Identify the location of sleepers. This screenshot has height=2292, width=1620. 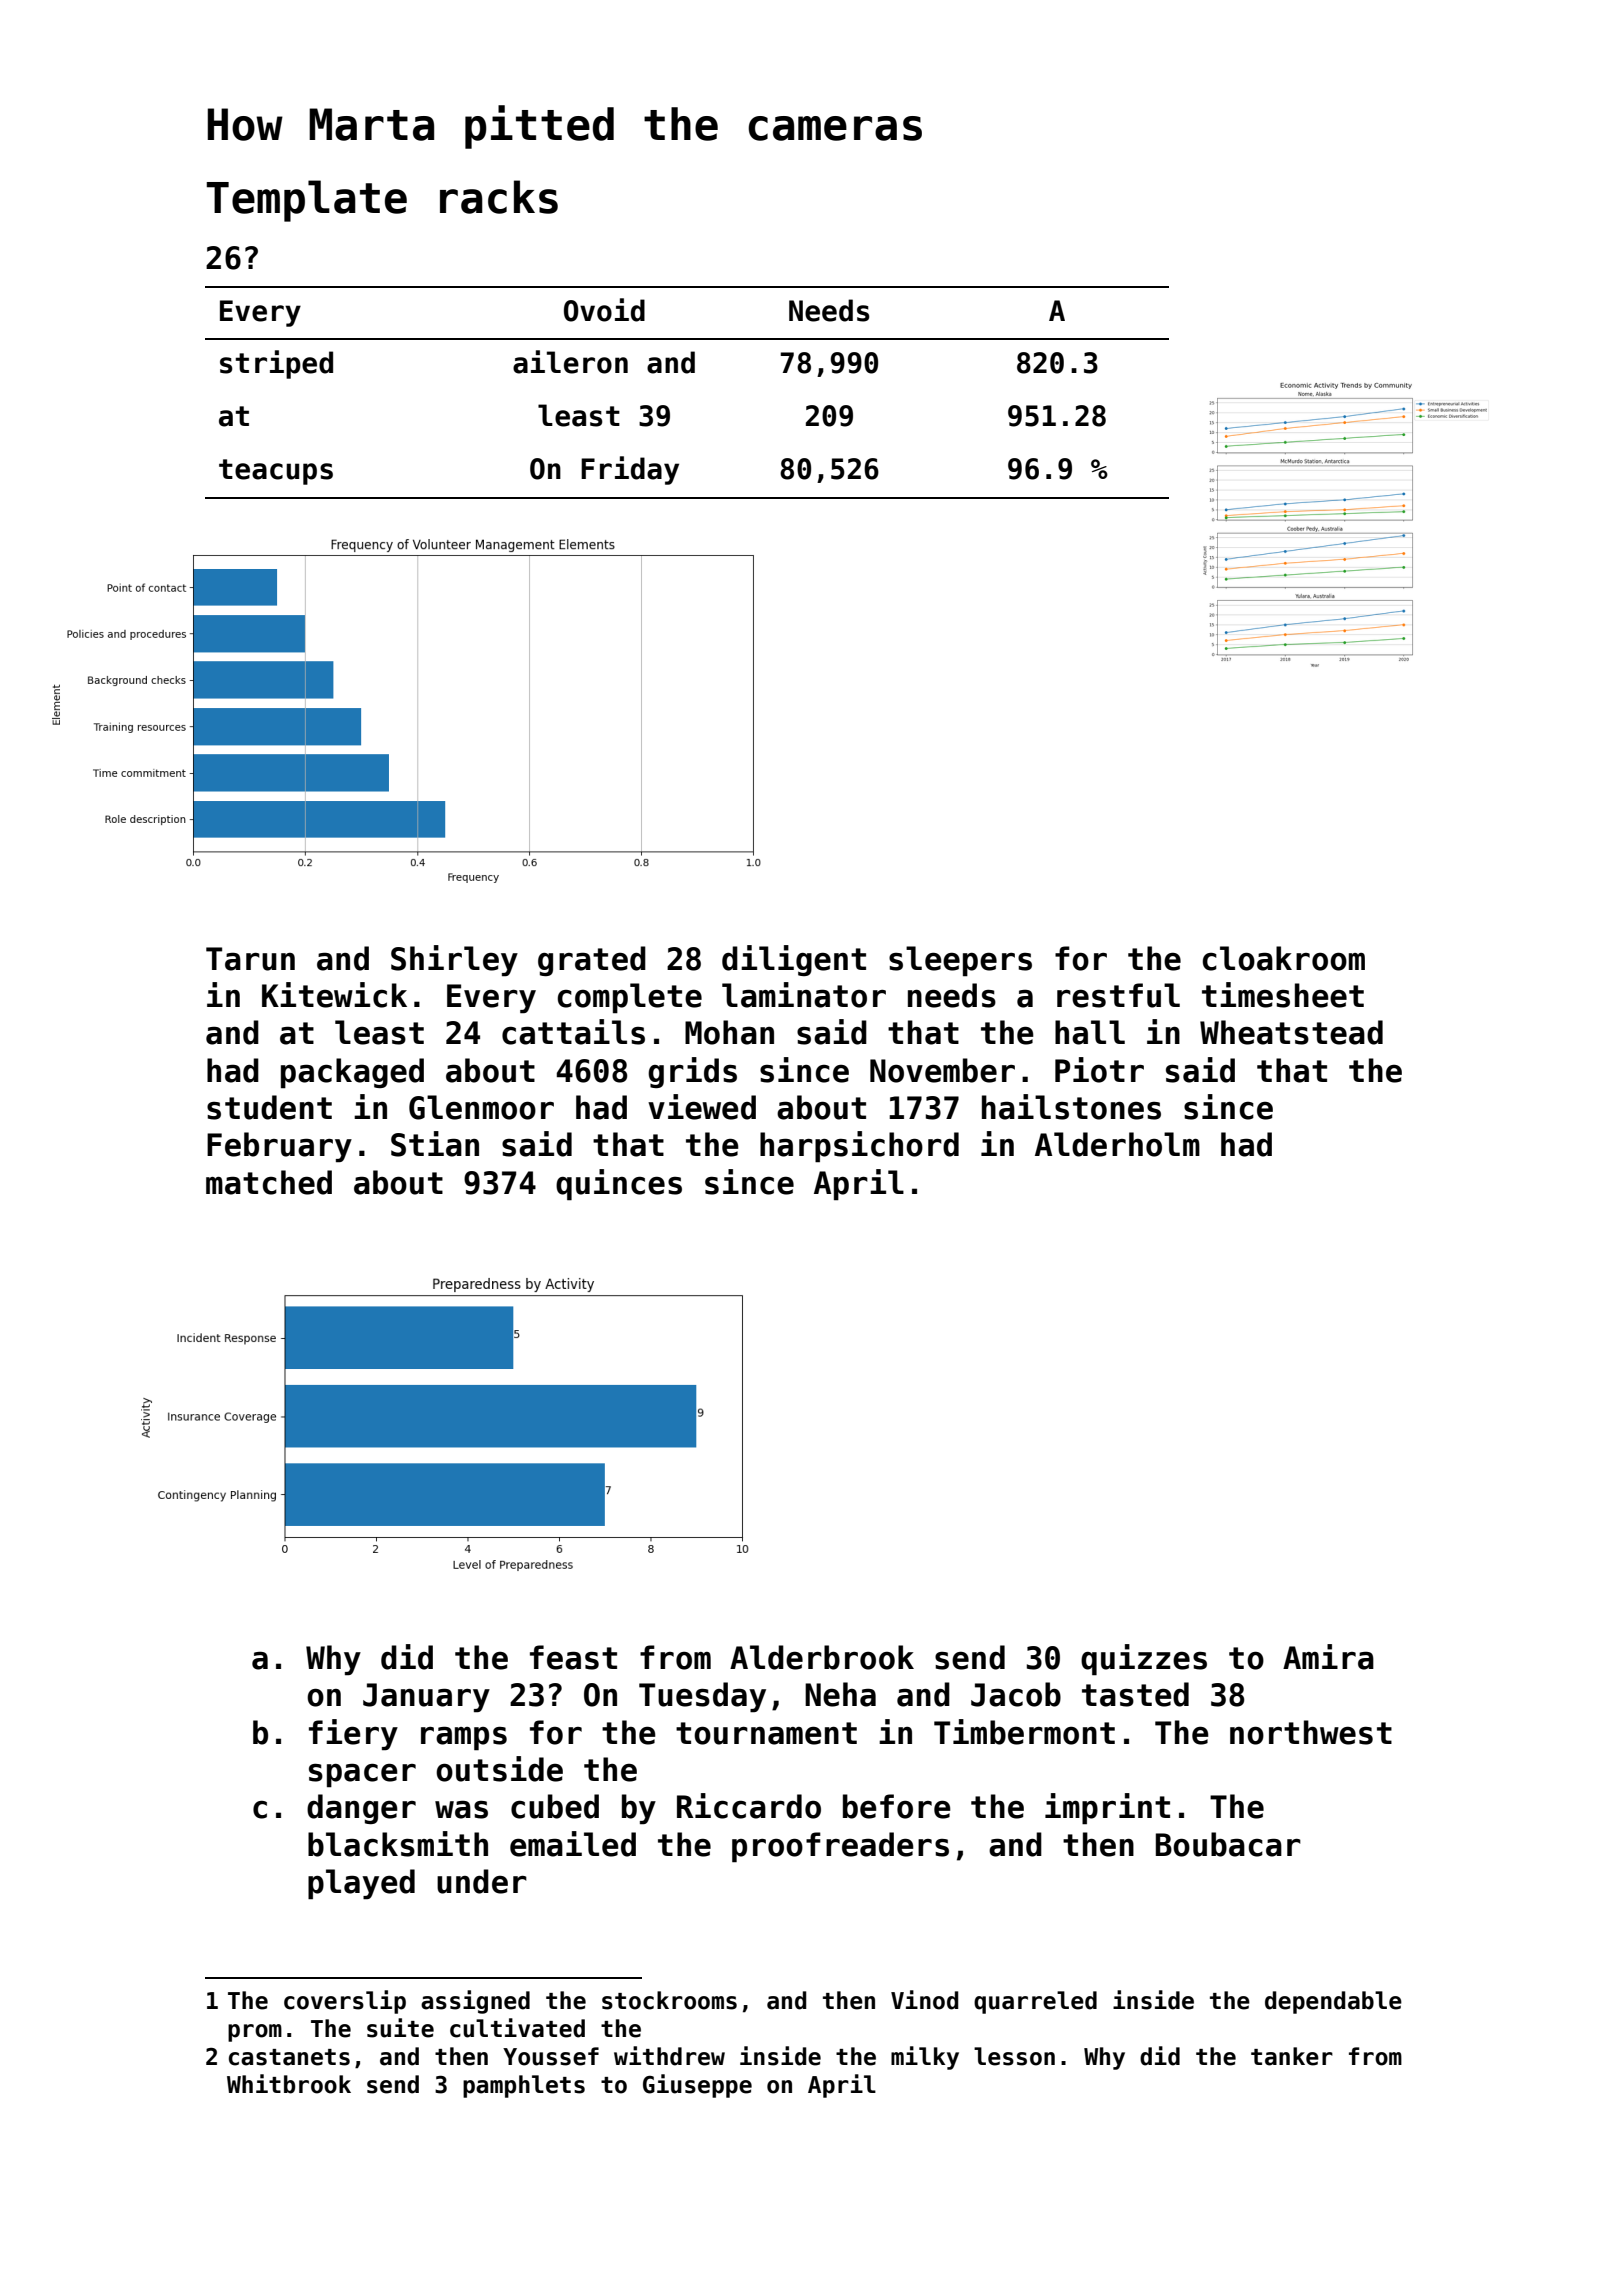
(960, 961).
